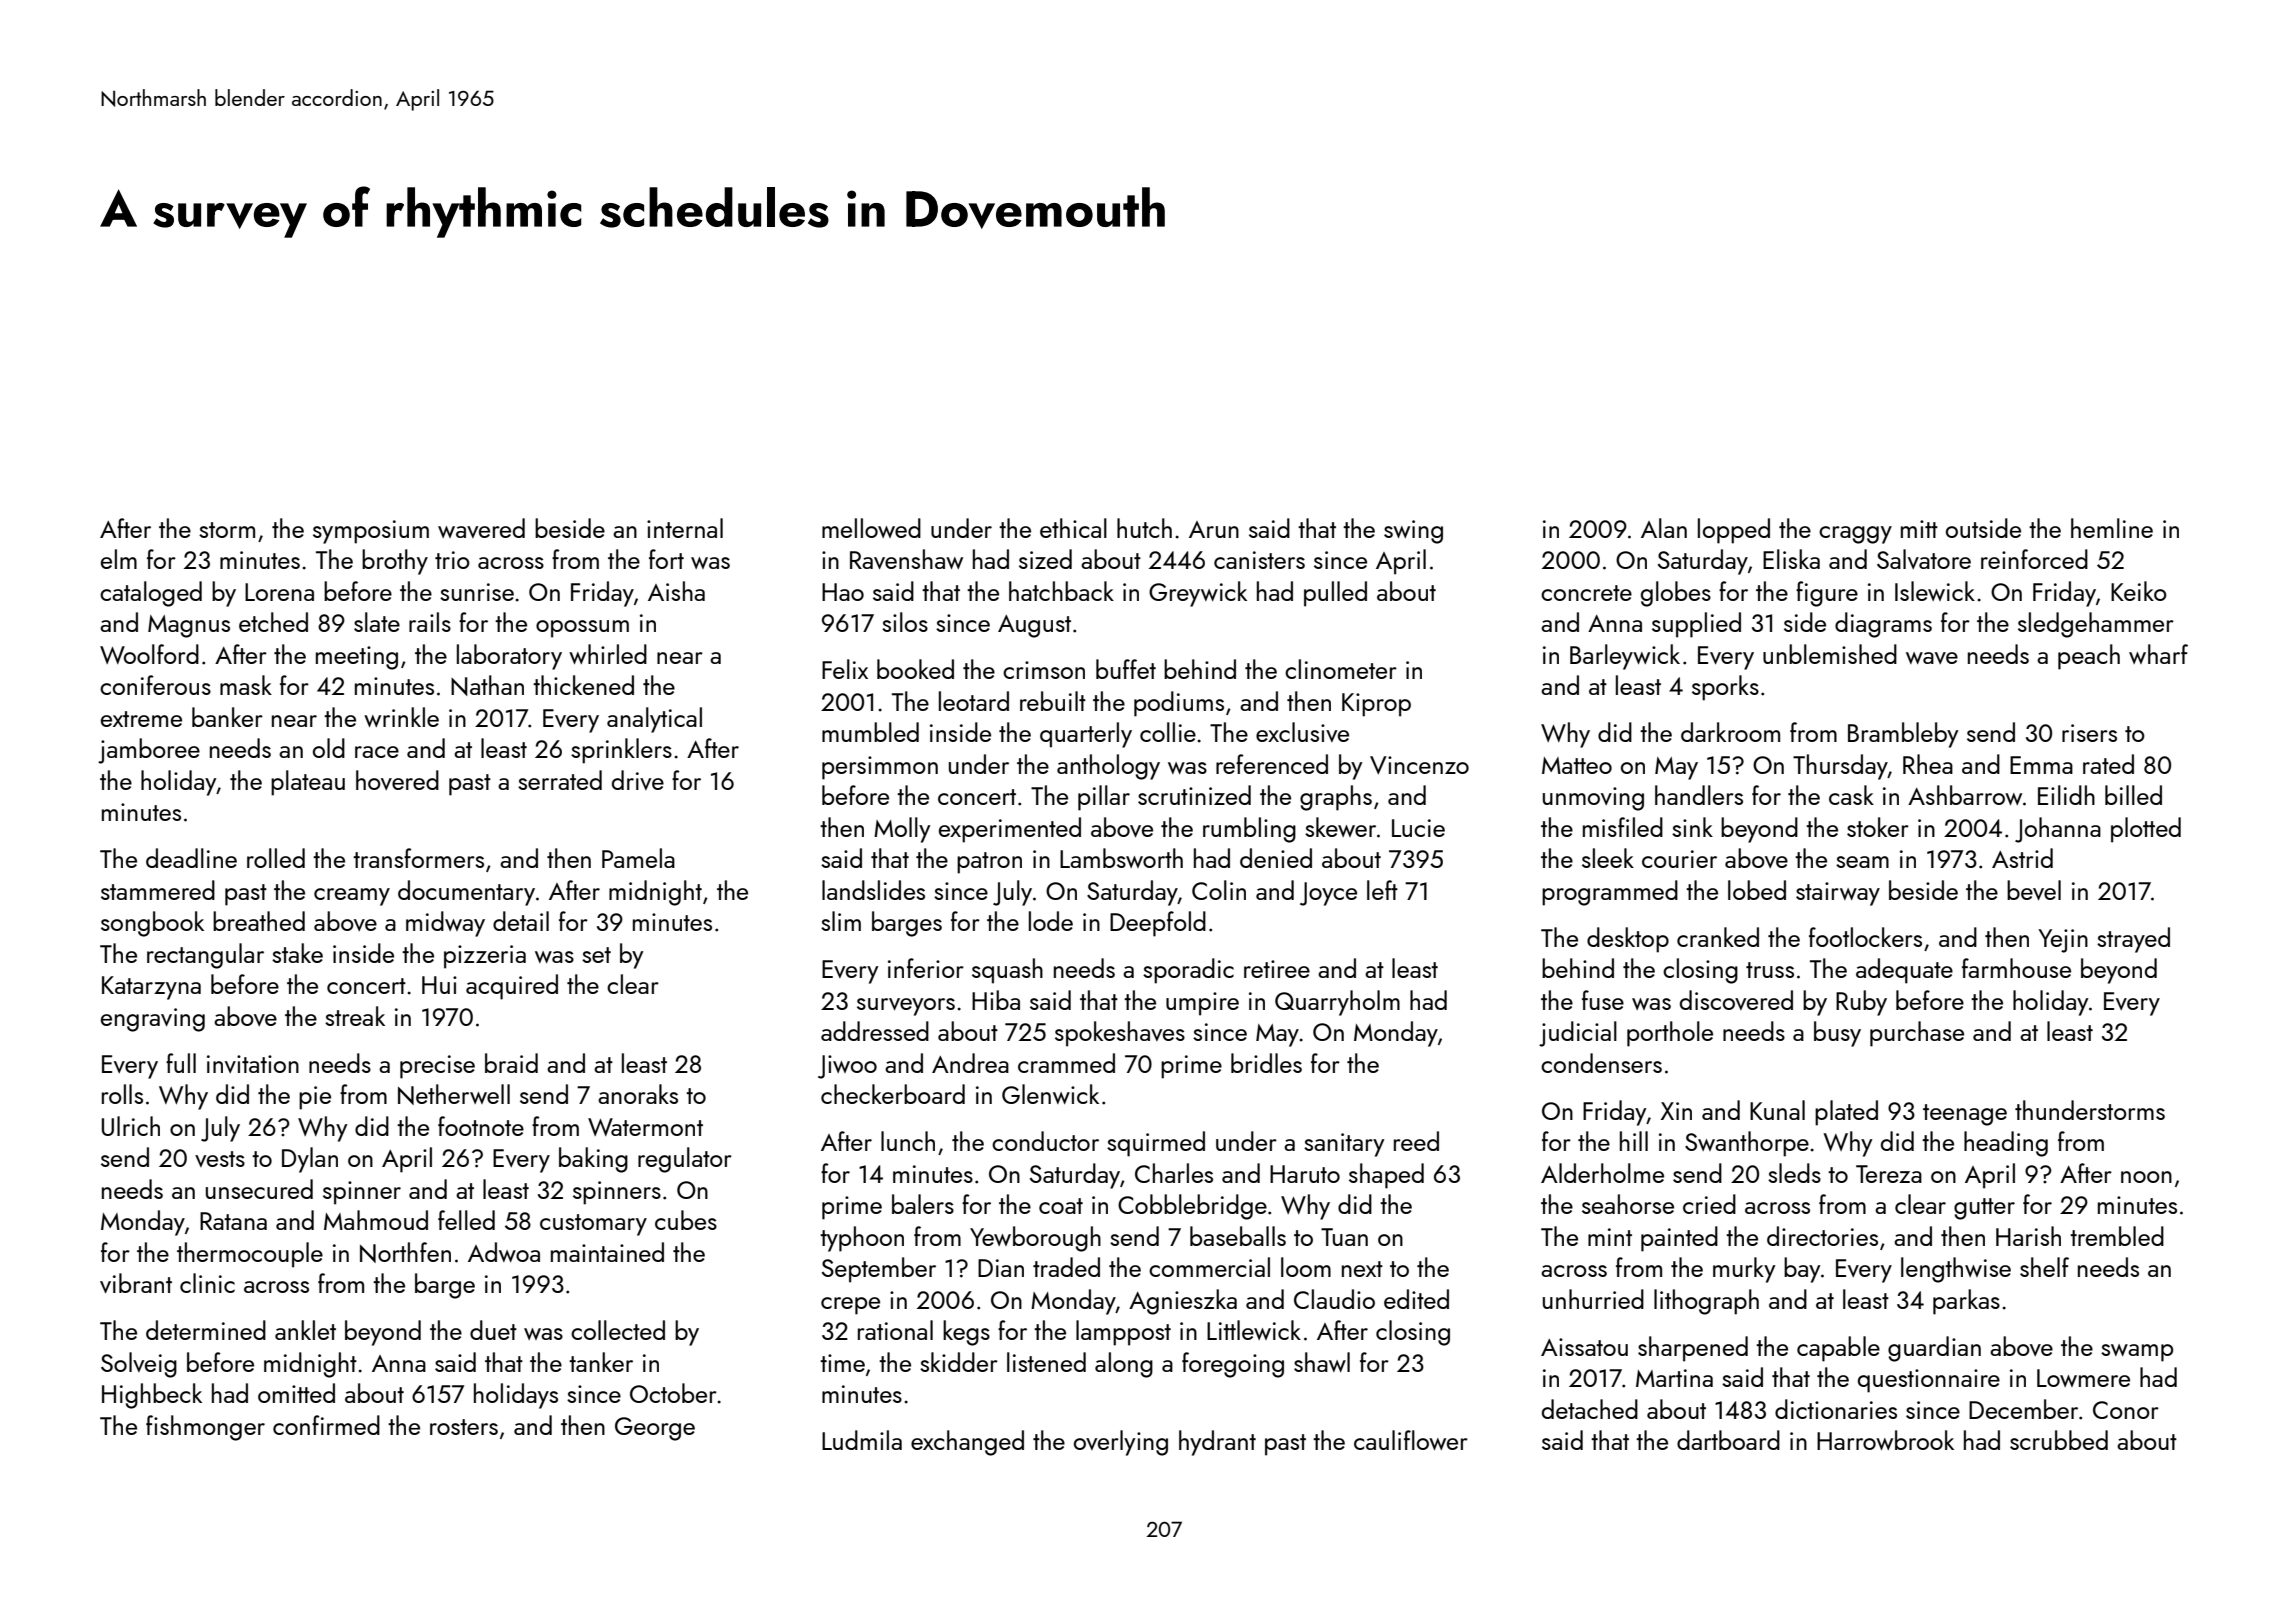 Image resolution: width=2292 pixels, height=1620 pixels. Describe the element at coordinates (1272, 764) in the image. I see `referenced` at that location.
